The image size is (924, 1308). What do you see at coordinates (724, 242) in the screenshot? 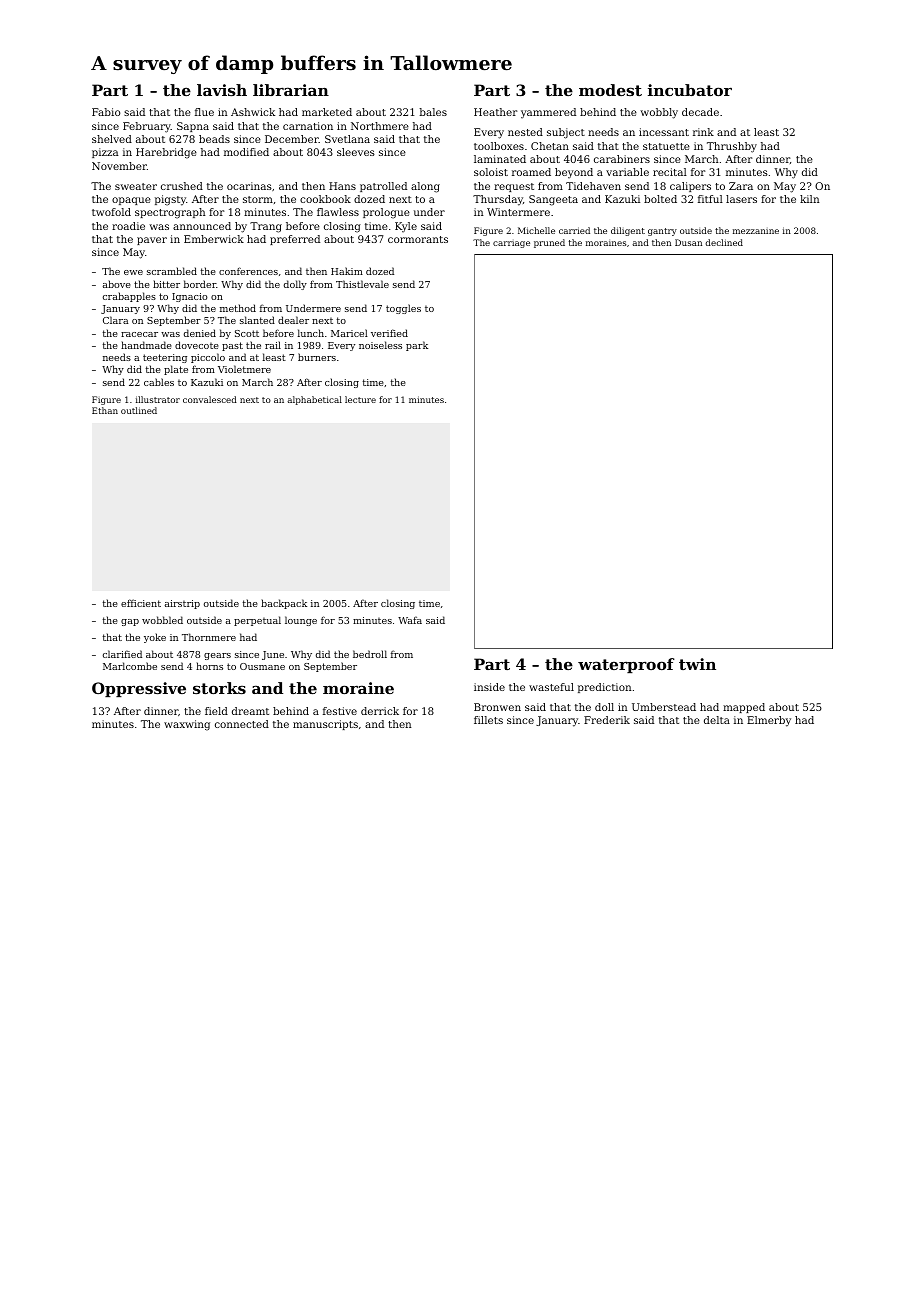
I see `declined` at bounding box center [724, 242].
